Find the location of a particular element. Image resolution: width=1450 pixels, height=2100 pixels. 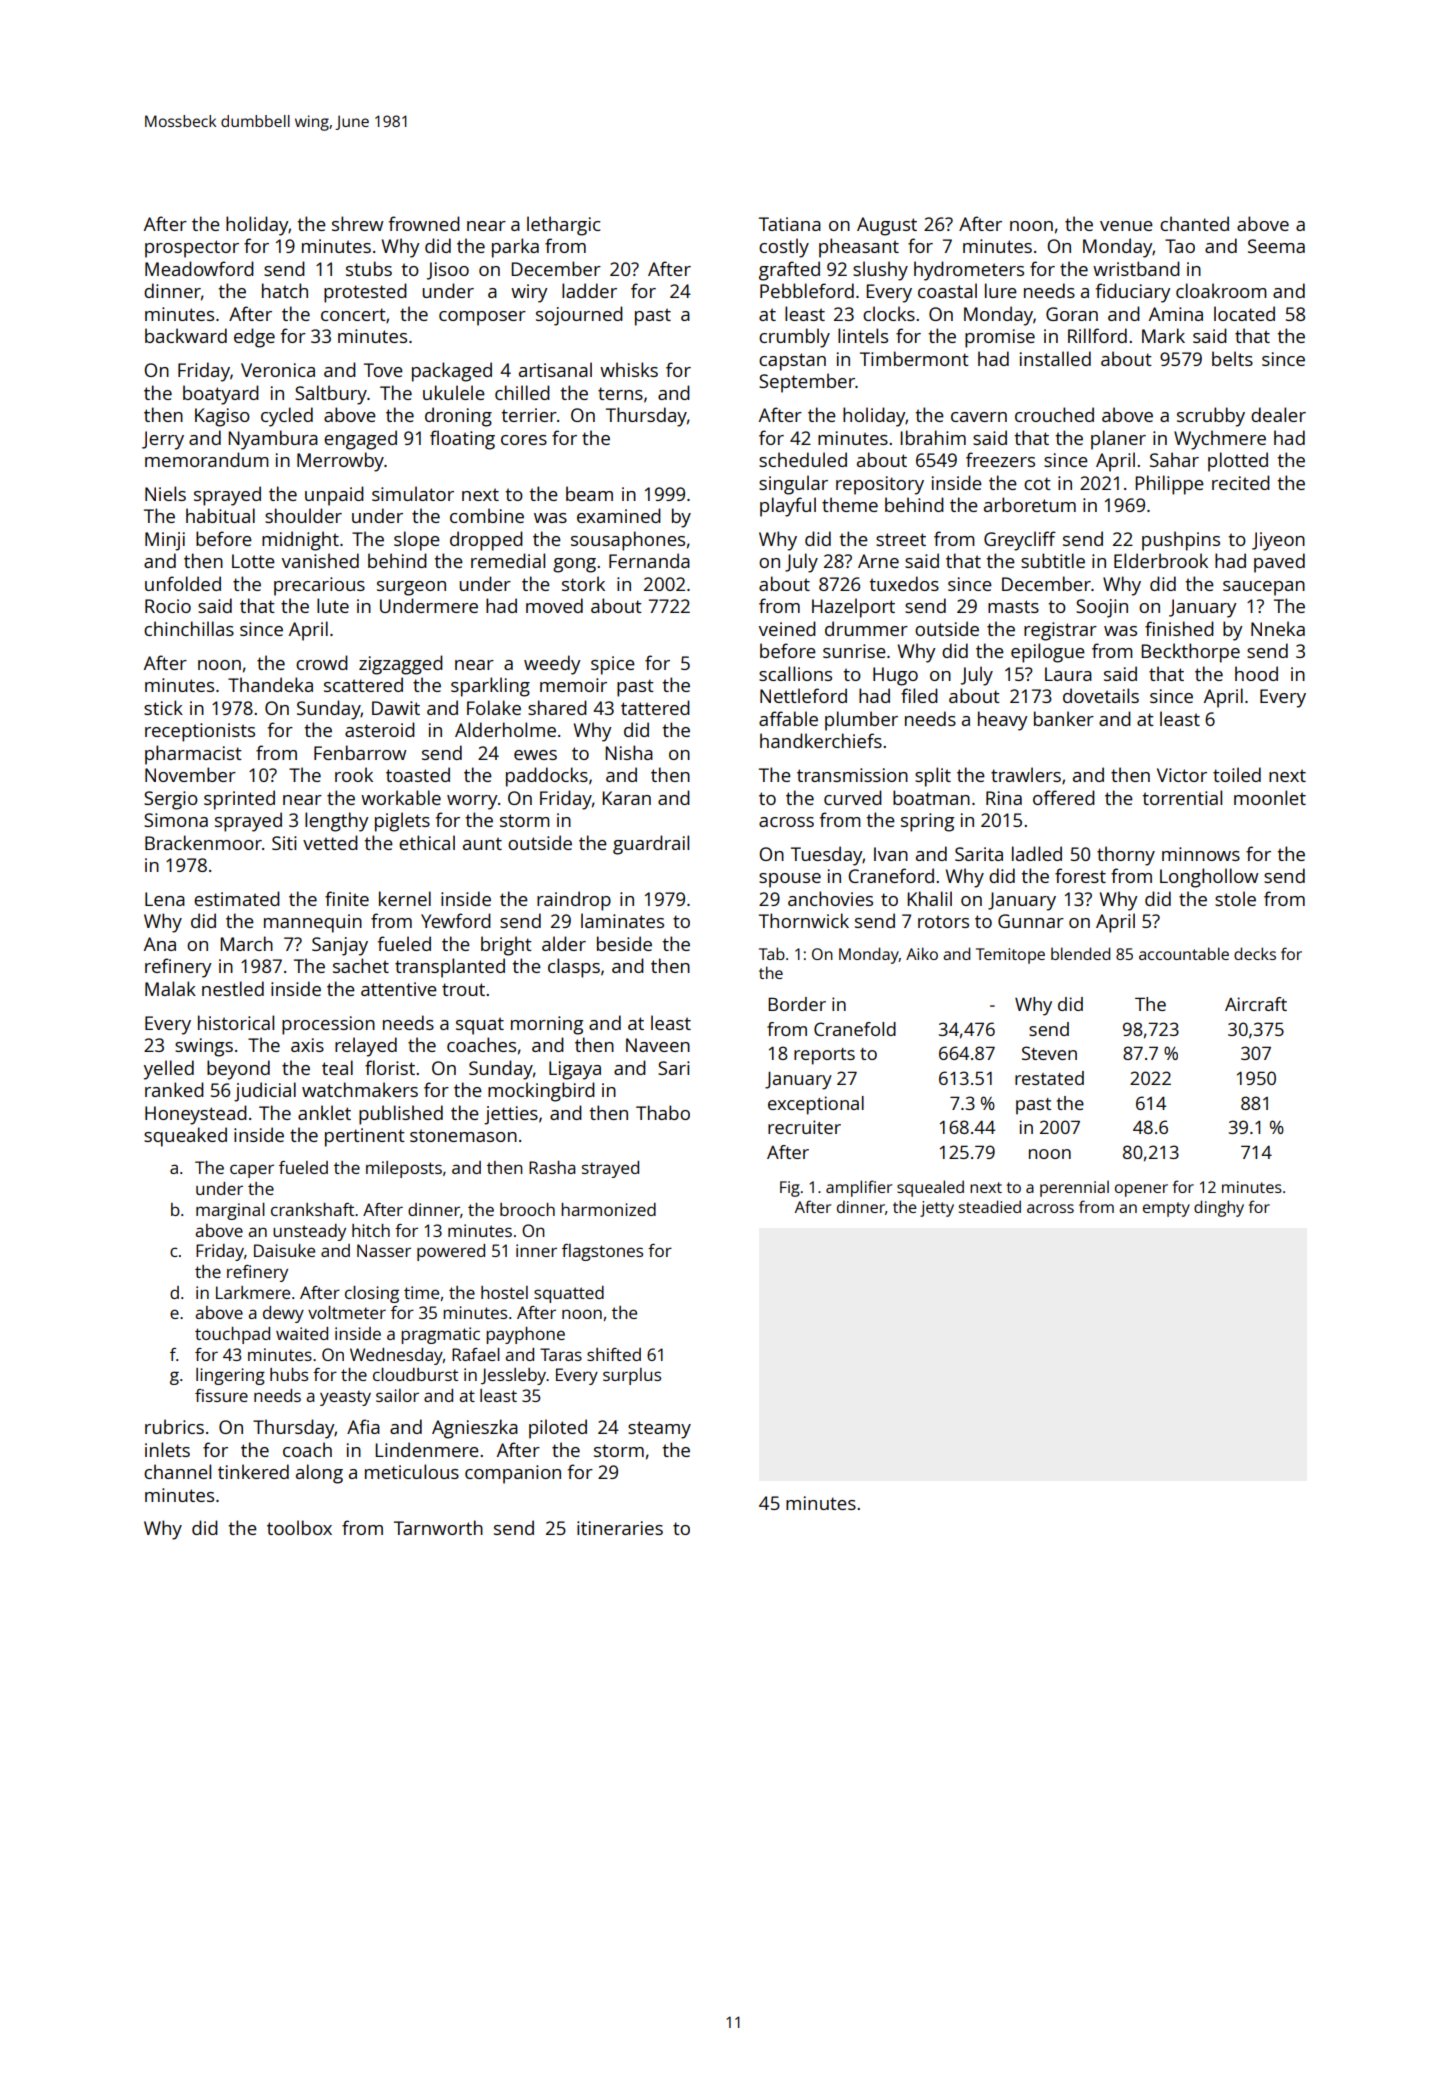

registrar is located at coordinates (1060, 631).
